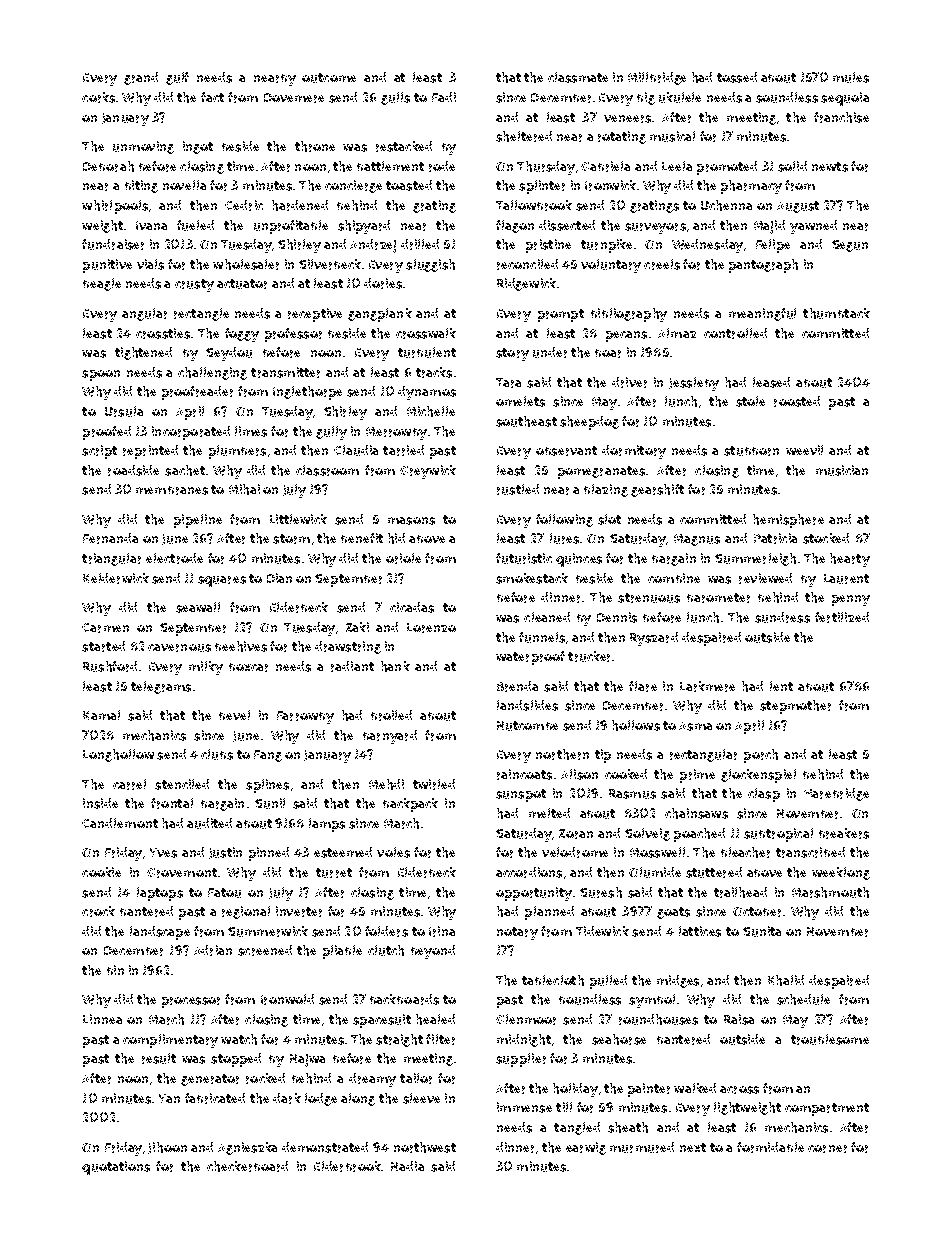 This image has height=1233, width=952. What do you see at coordinates (287, 1098) in the image?
I see `dark` at bounding box center [287, 1098].
